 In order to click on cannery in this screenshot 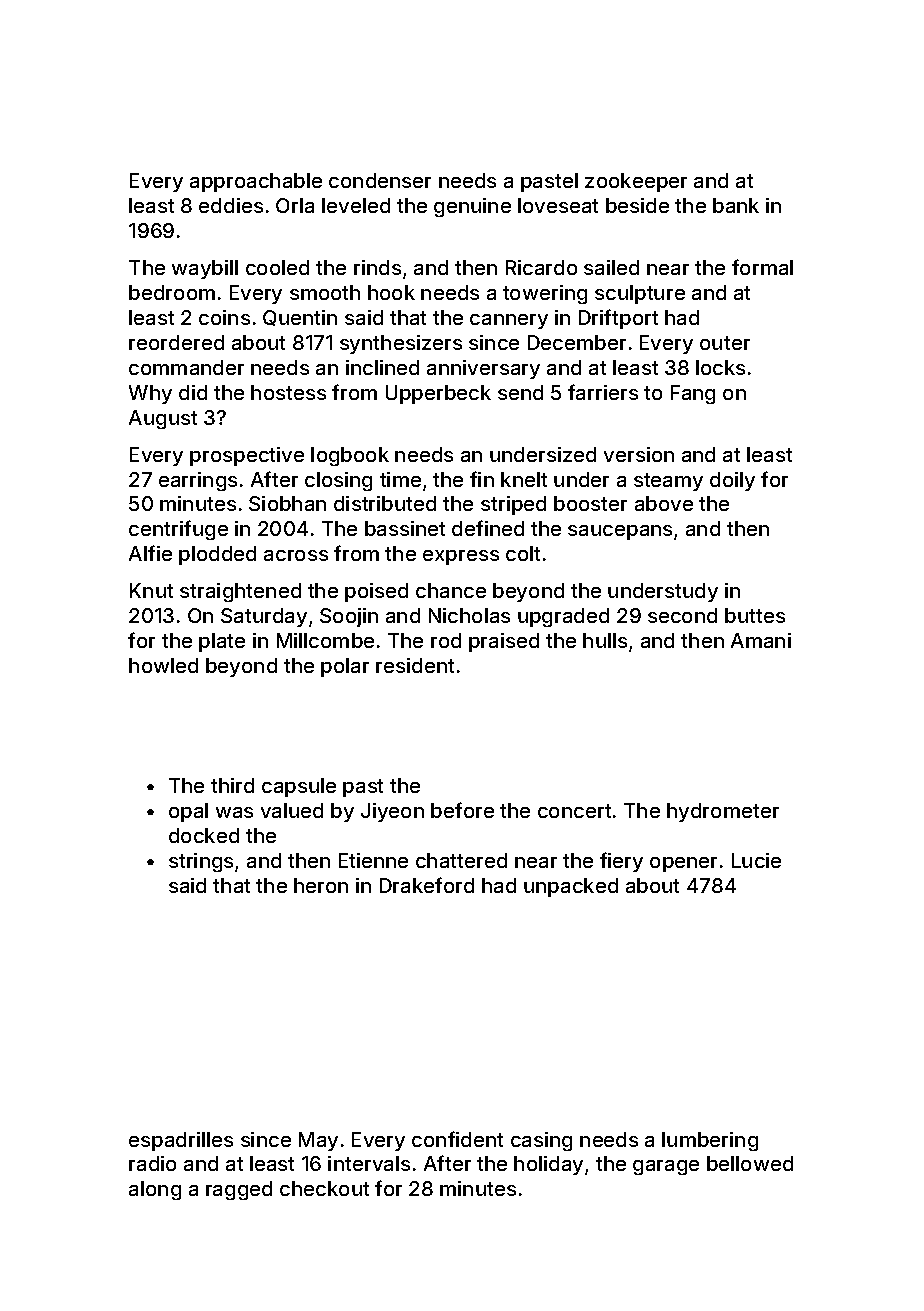, I will do `click(509, 321)`.
